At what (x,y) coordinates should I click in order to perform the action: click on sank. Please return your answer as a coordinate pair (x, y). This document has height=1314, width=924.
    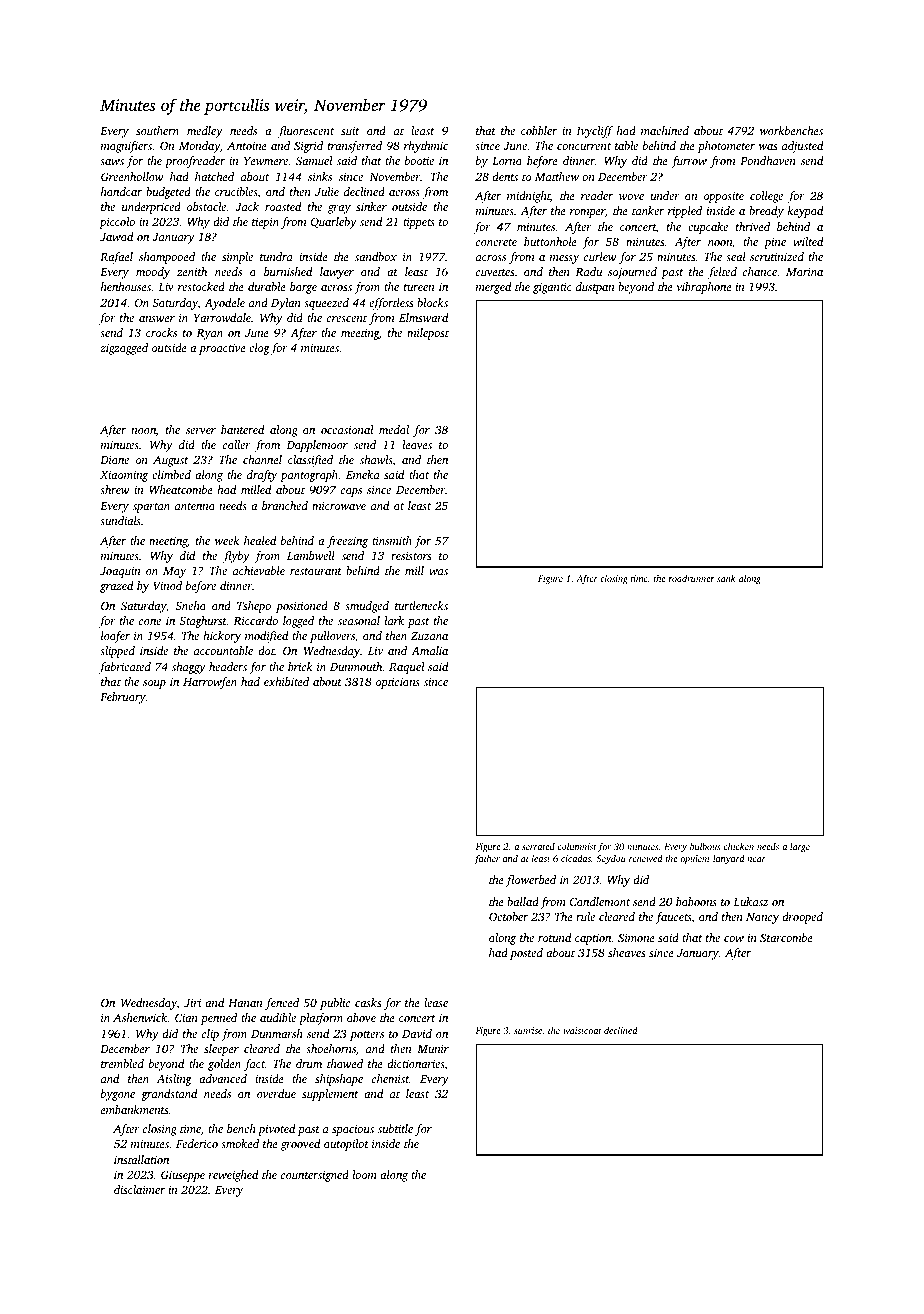
    Looking at the image, I should click on (726, 578).
